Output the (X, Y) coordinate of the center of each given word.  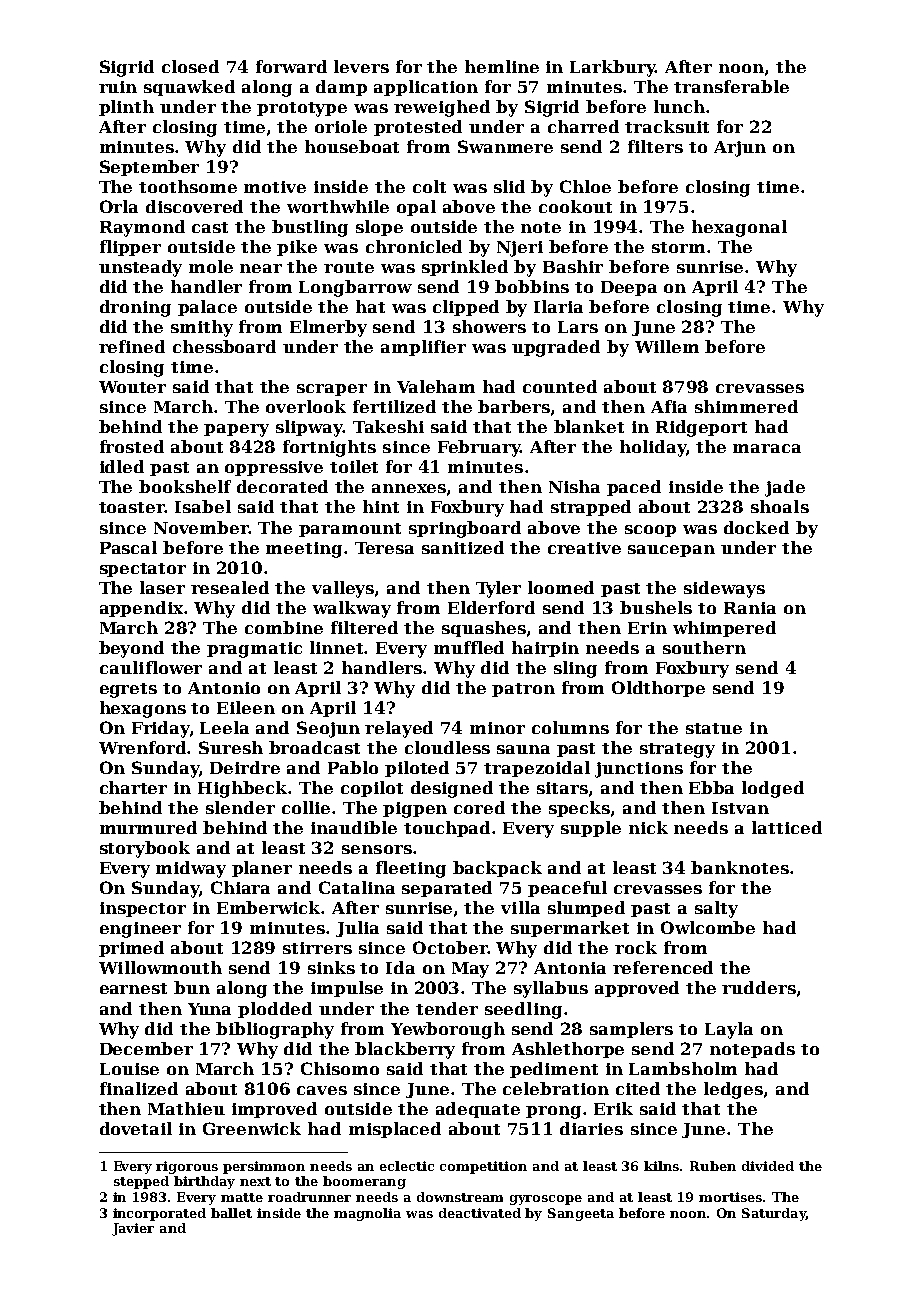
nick (648, 827)
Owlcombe (708, 927)
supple (591, 829)
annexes (409, 488)
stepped (141, 1182)
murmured (148, 827)
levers (361, 66)
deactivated (480, 1213)
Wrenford (143, 747)
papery (236, 430)
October (450, 947)
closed (190, 66)
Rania (750, 608)
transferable (731, 86)
